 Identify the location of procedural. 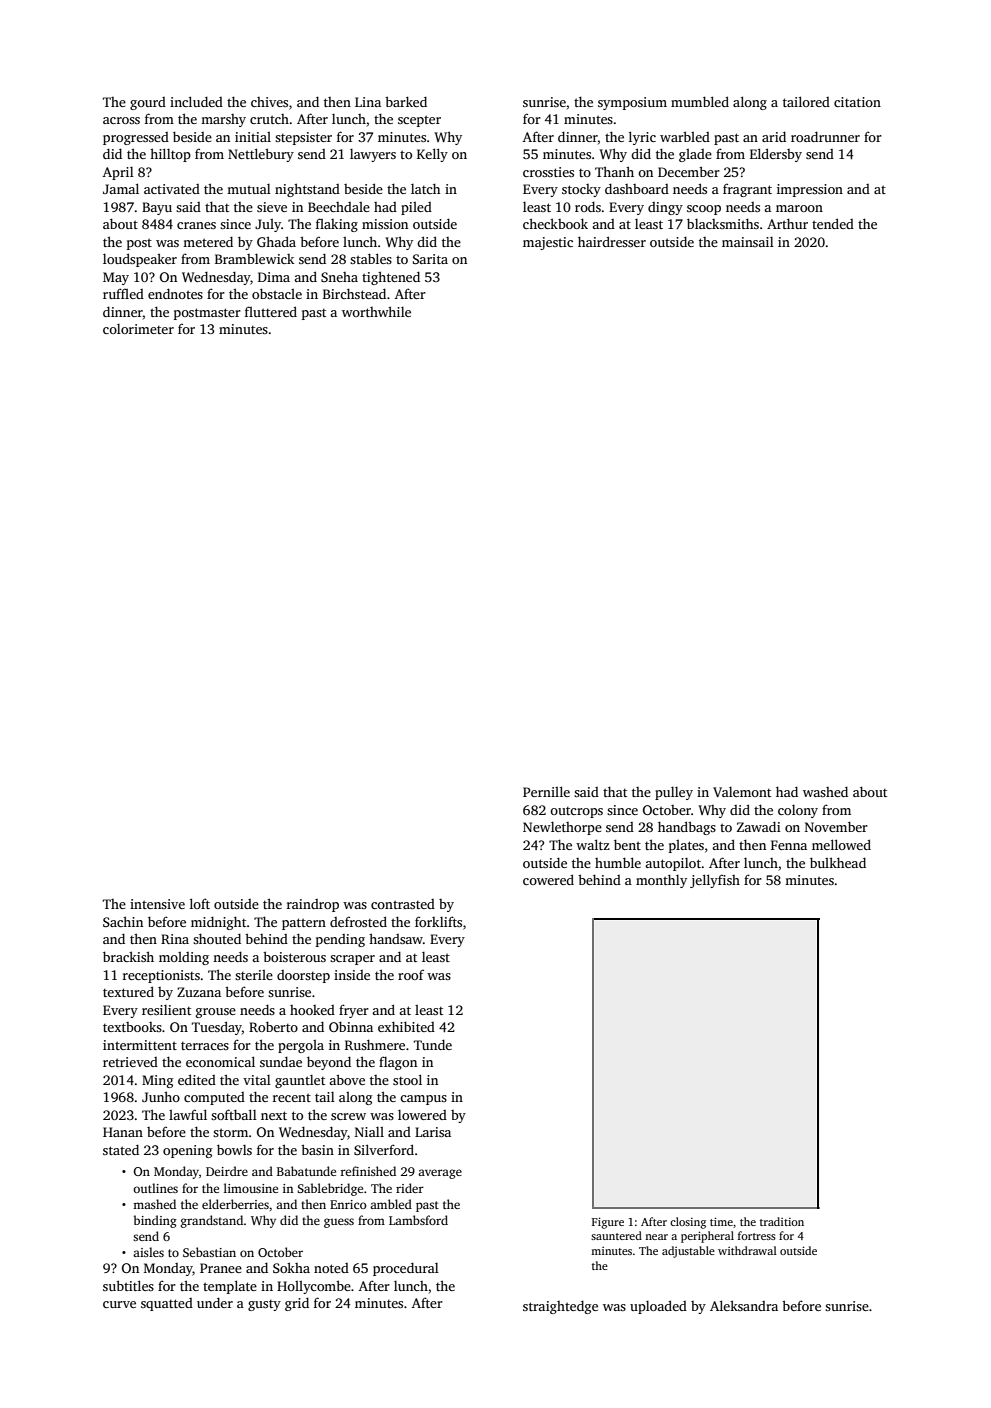
(406, 1269).
